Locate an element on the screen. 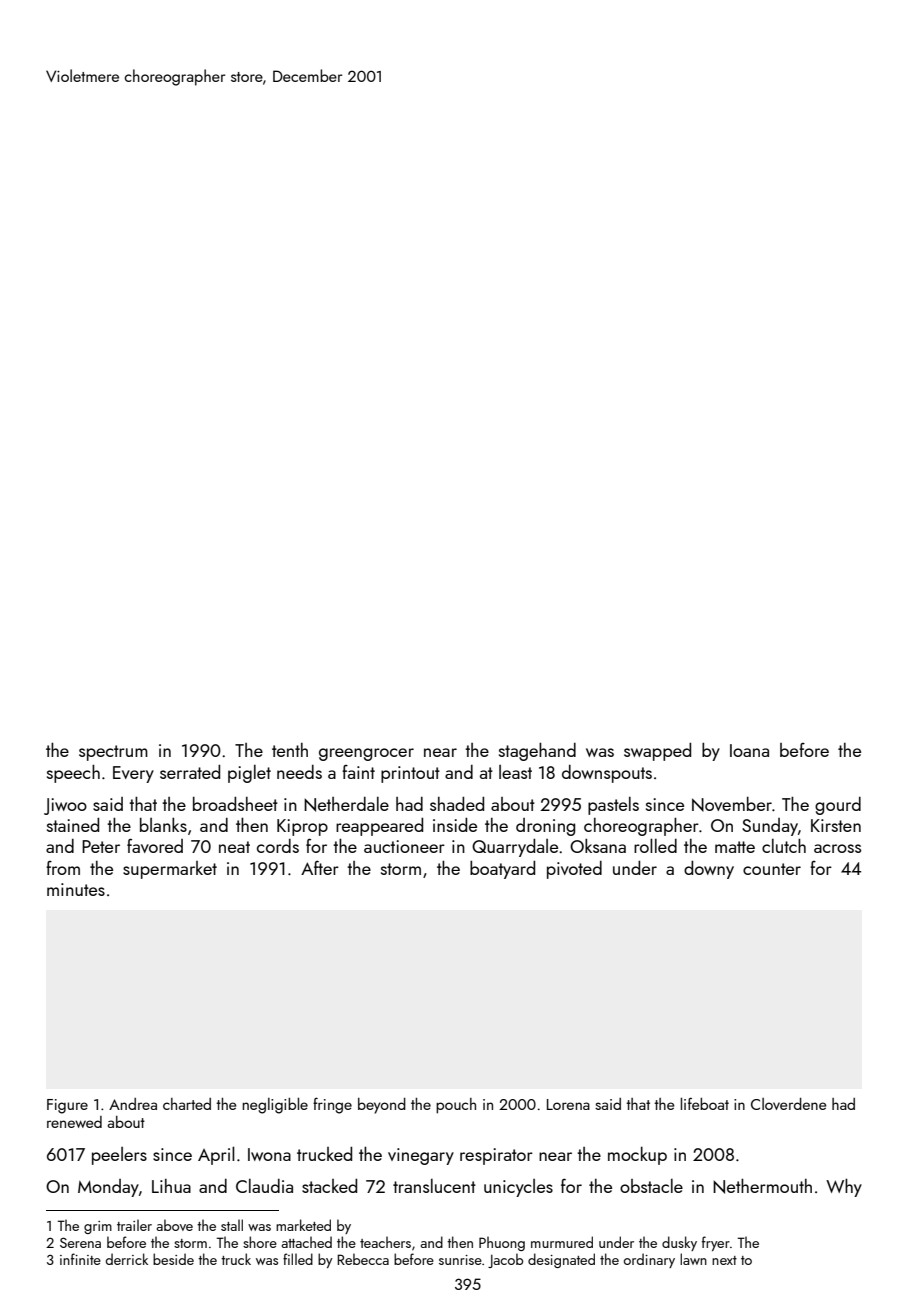  beyond is located at coordinates (382, 1106).
